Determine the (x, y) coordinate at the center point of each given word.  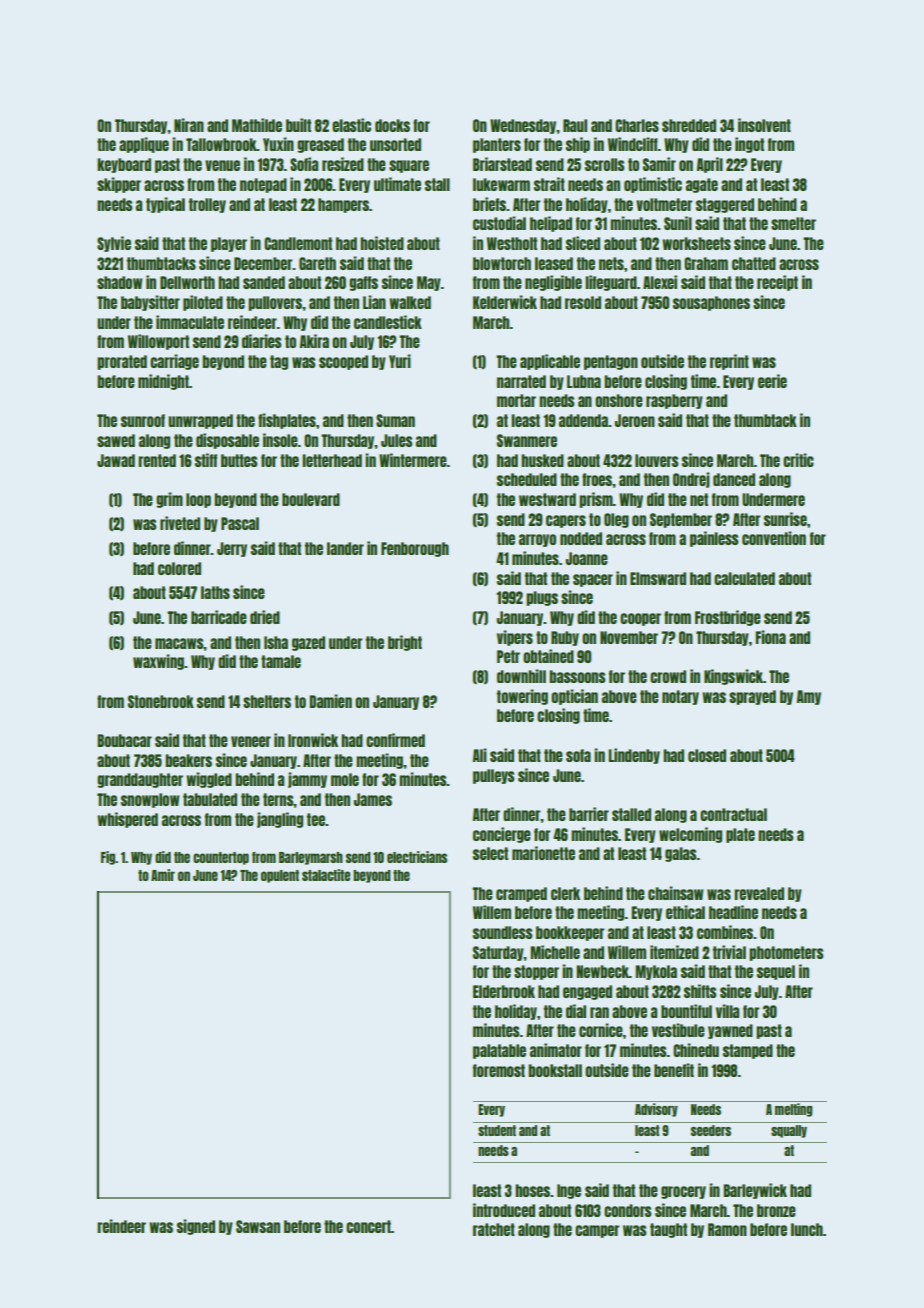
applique (144, 145)
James (373, 799)
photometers (786, 953)
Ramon (727, 1229)
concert (368, 1226)
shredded (689, 125)
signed (196, 1227)
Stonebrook (161, 701)
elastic (351, 125)
